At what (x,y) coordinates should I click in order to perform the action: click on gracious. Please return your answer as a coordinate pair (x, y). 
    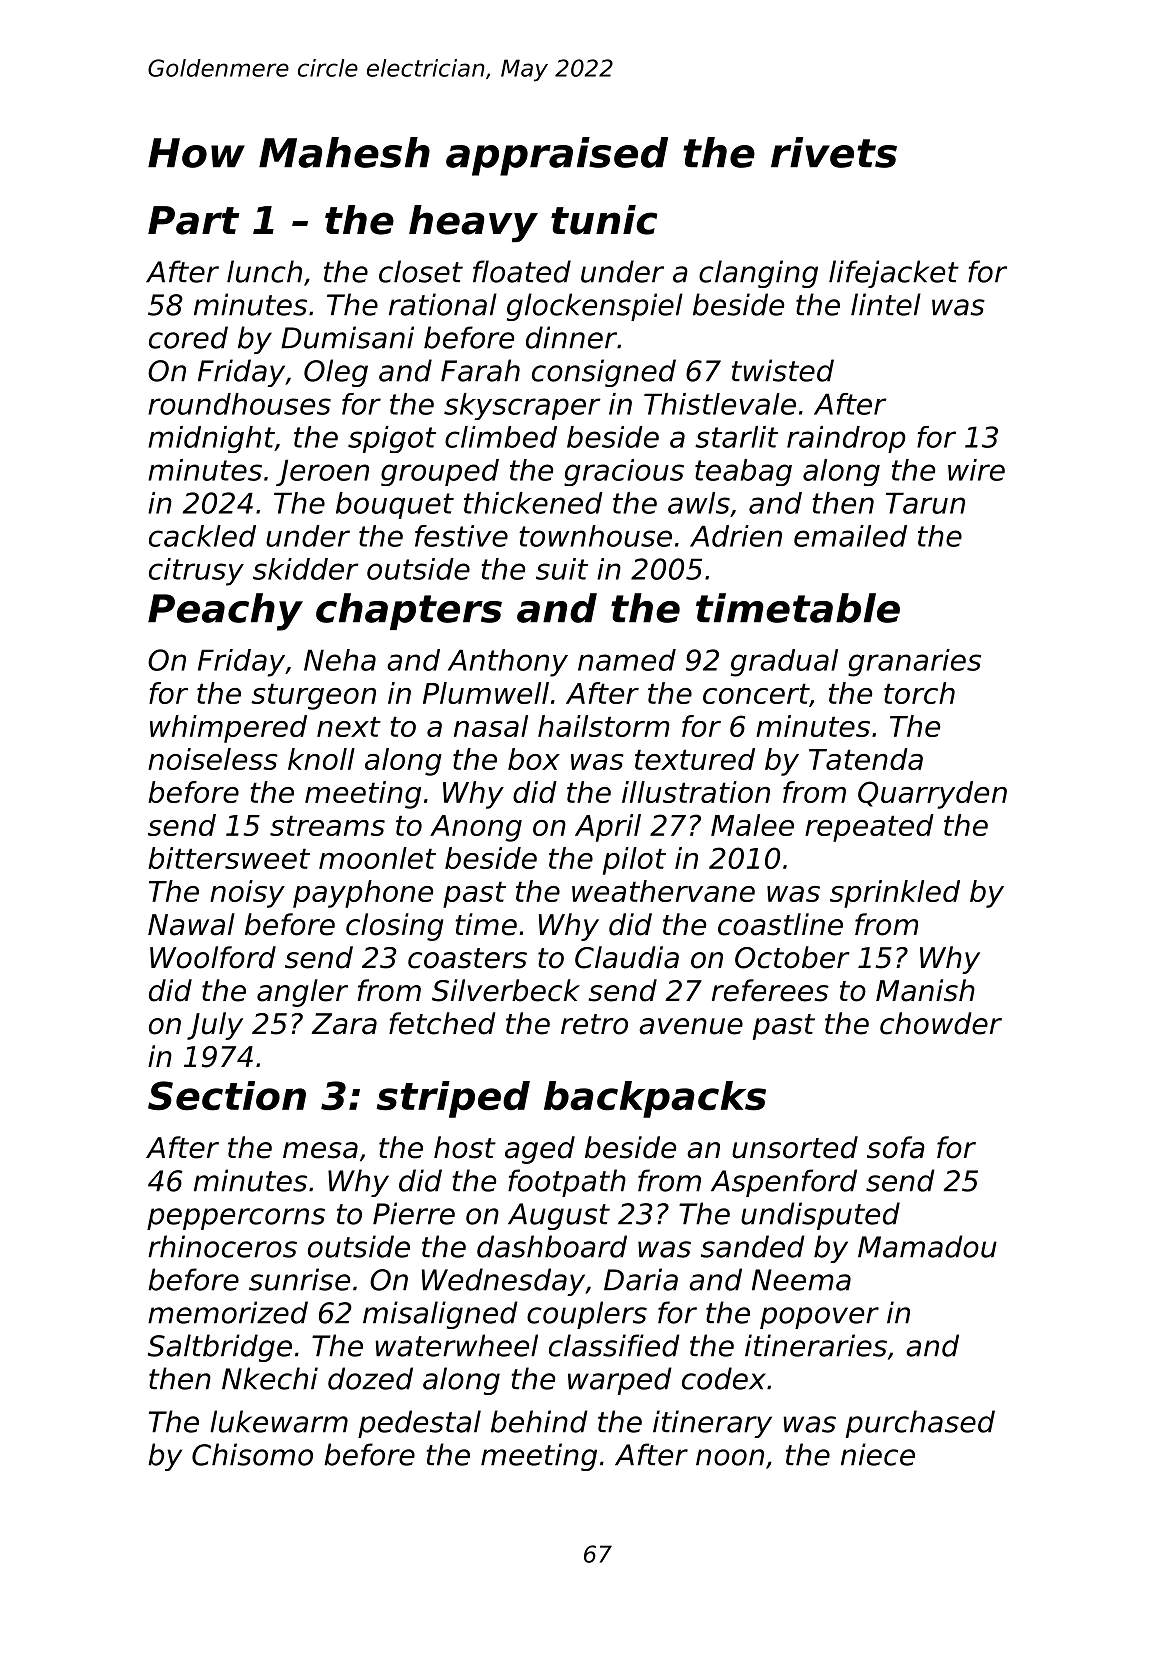
    Looking at the image, I should click on (624, 472).
